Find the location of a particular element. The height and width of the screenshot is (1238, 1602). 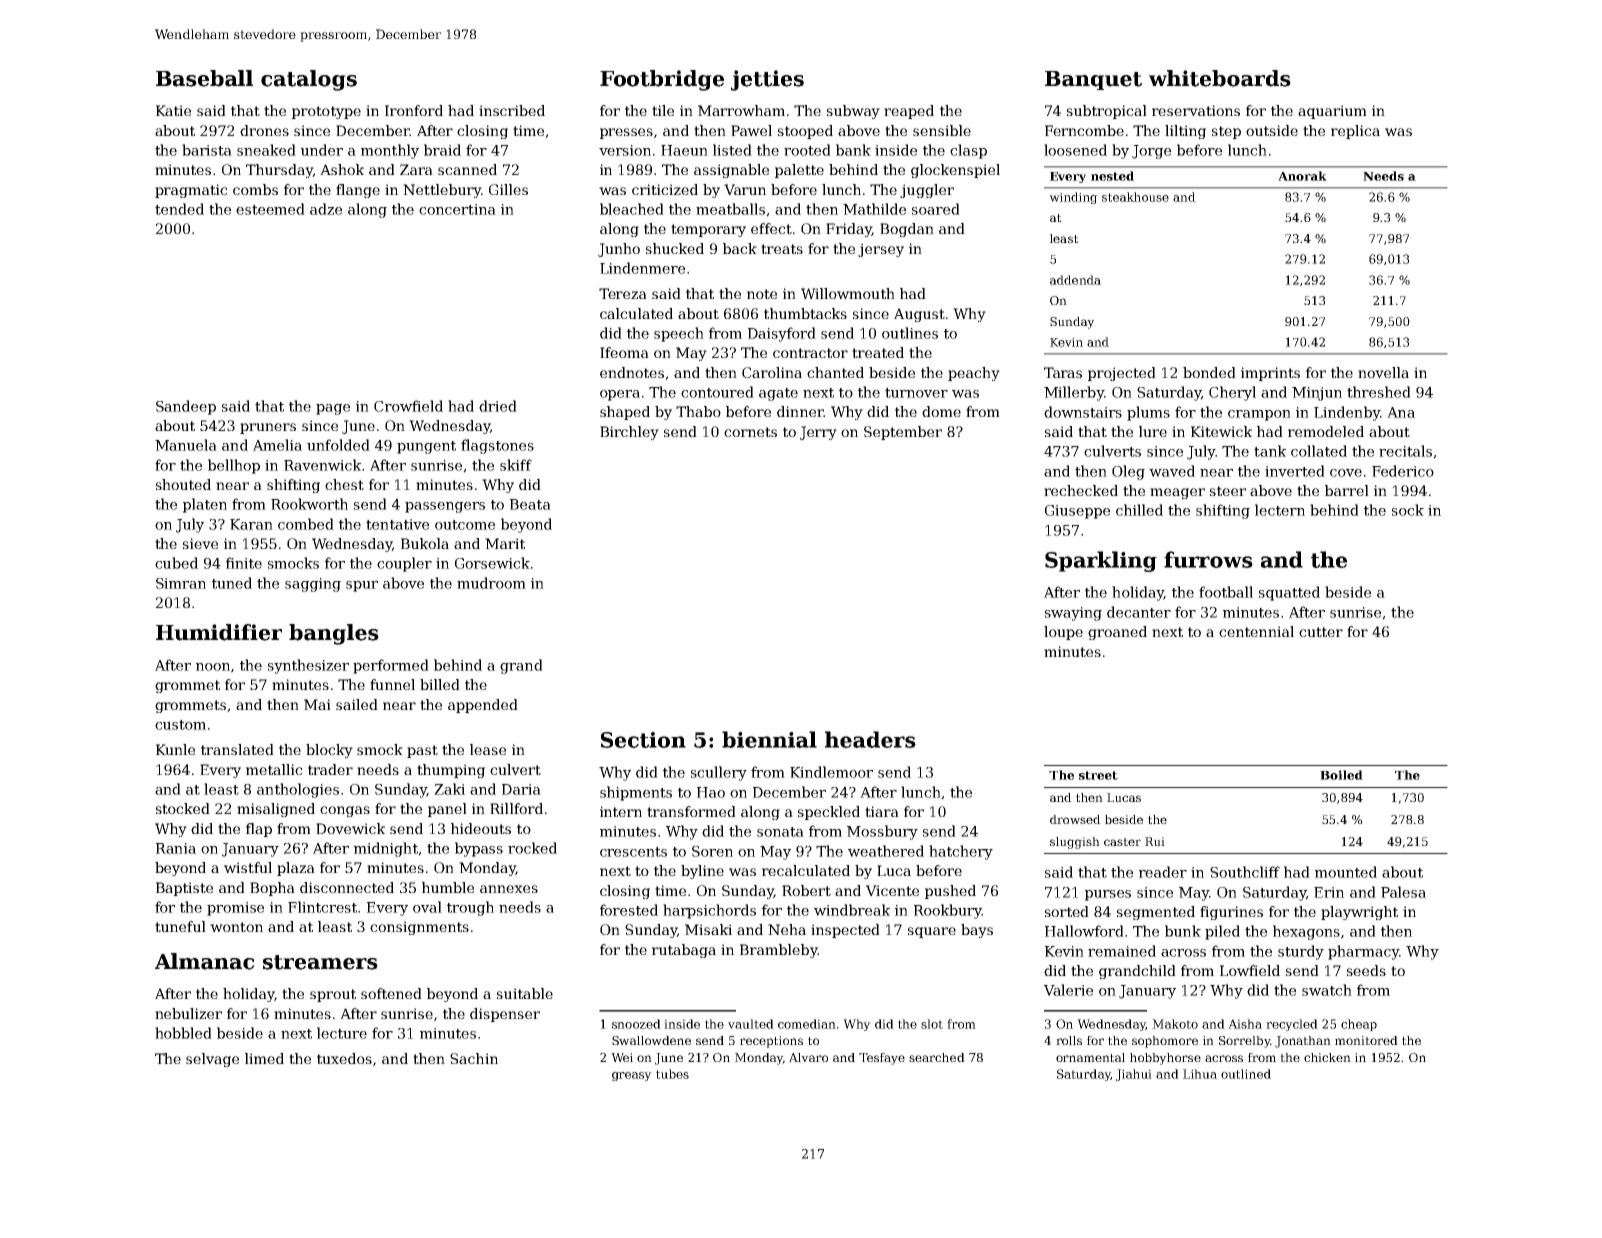

barrel is located at coordinates (1347, 490).
